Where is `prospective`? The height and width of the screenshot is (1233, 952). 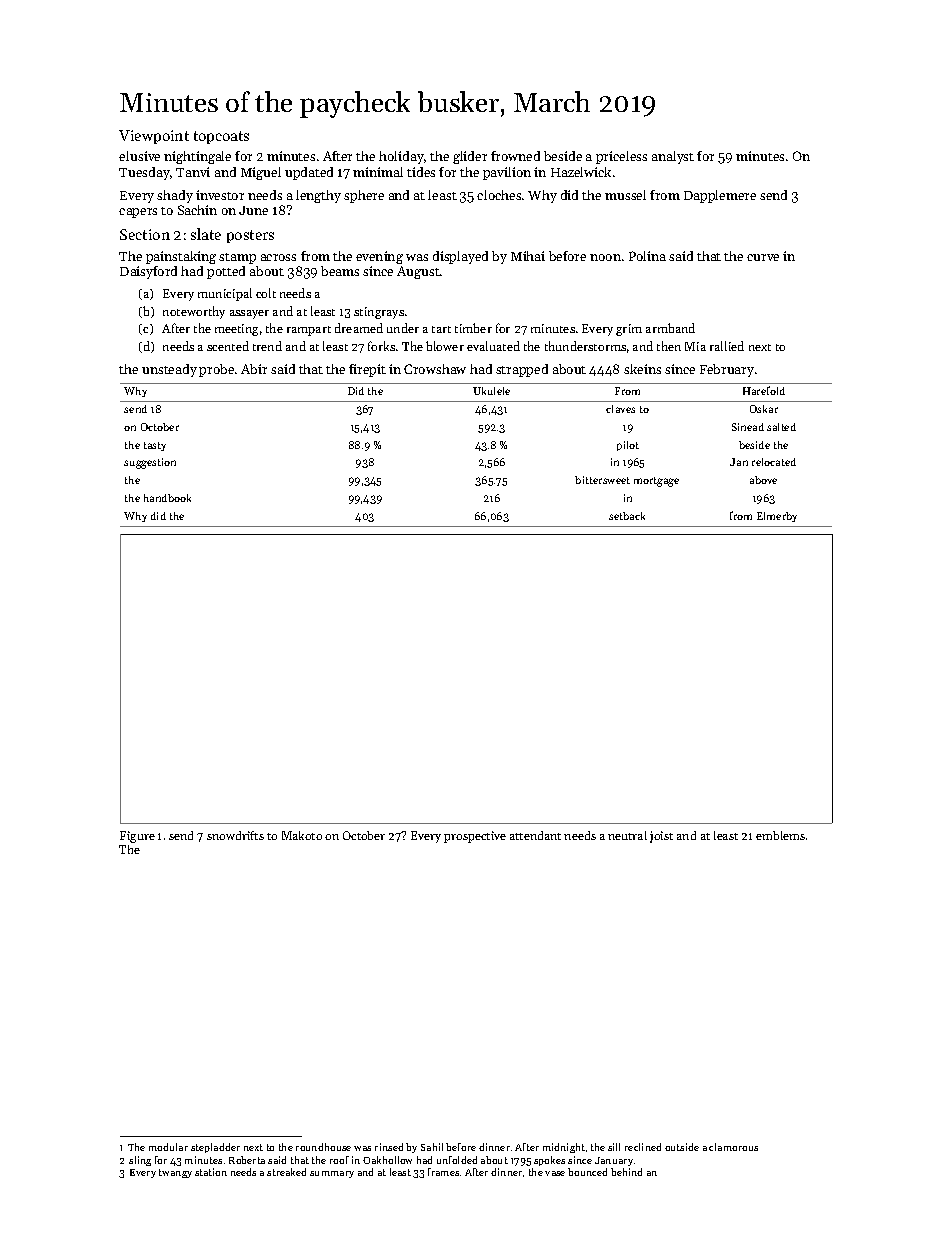
prospective is located at coordinates (475, 837).
